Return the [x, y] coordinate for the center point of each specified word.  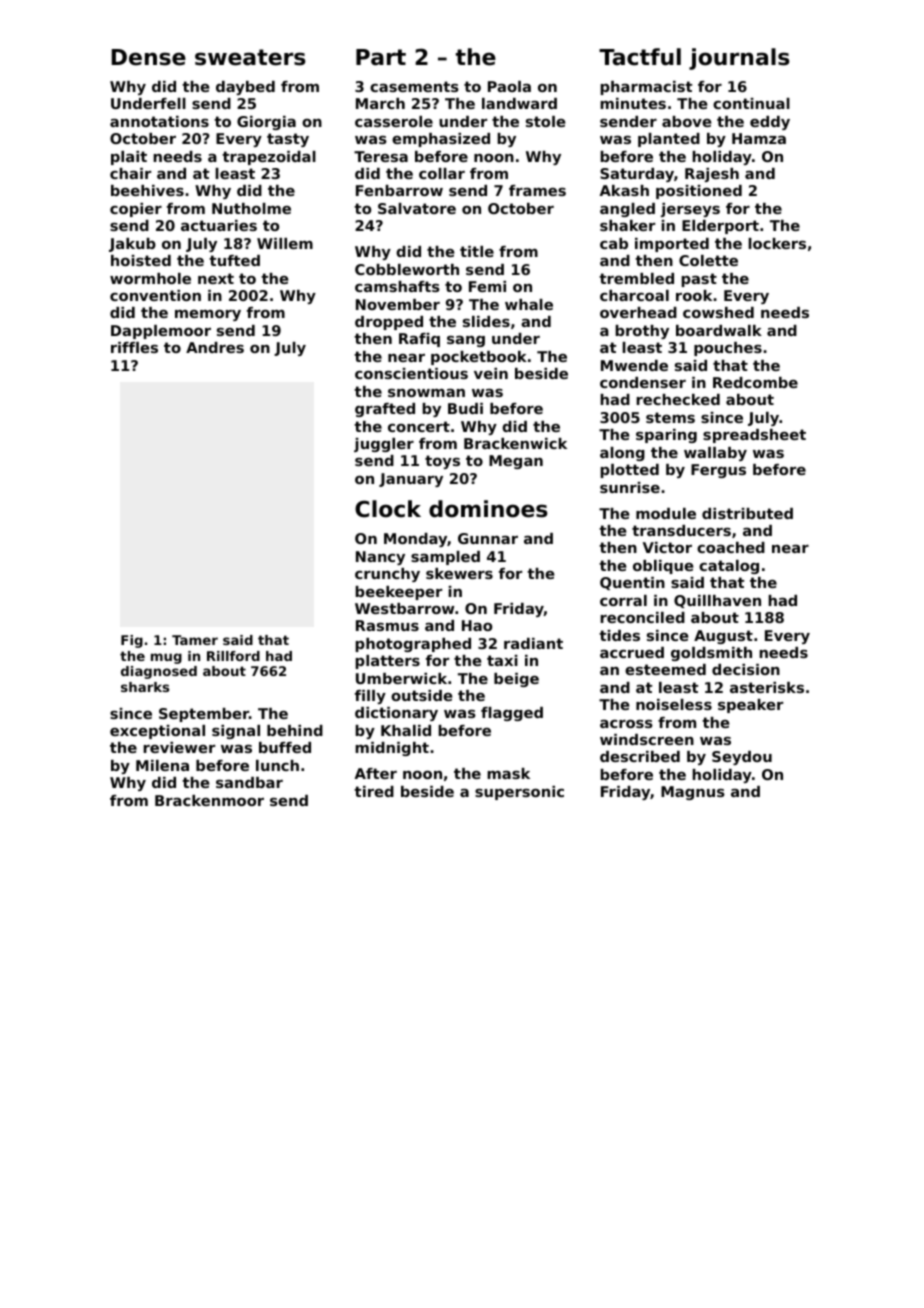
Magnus [693, 793]
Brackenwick [515, 443]
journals [739, 59]
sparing [666, 436]
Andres [215, 347]
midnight [392, 749]
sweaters [250, 57]
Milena [162, 765]
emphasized [441, 140]
